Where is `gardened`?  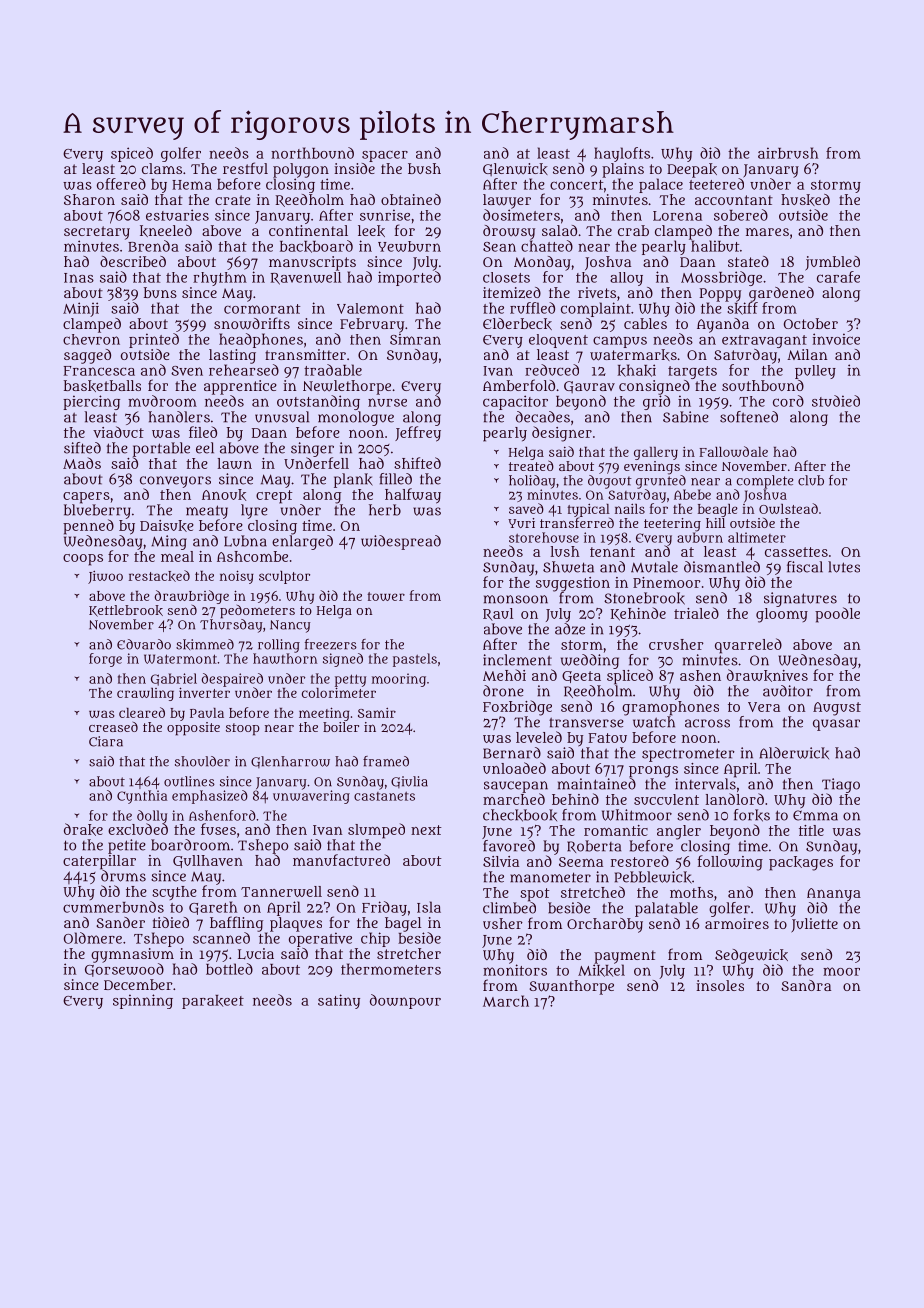
gardened is located at coordinates (781, 294).
